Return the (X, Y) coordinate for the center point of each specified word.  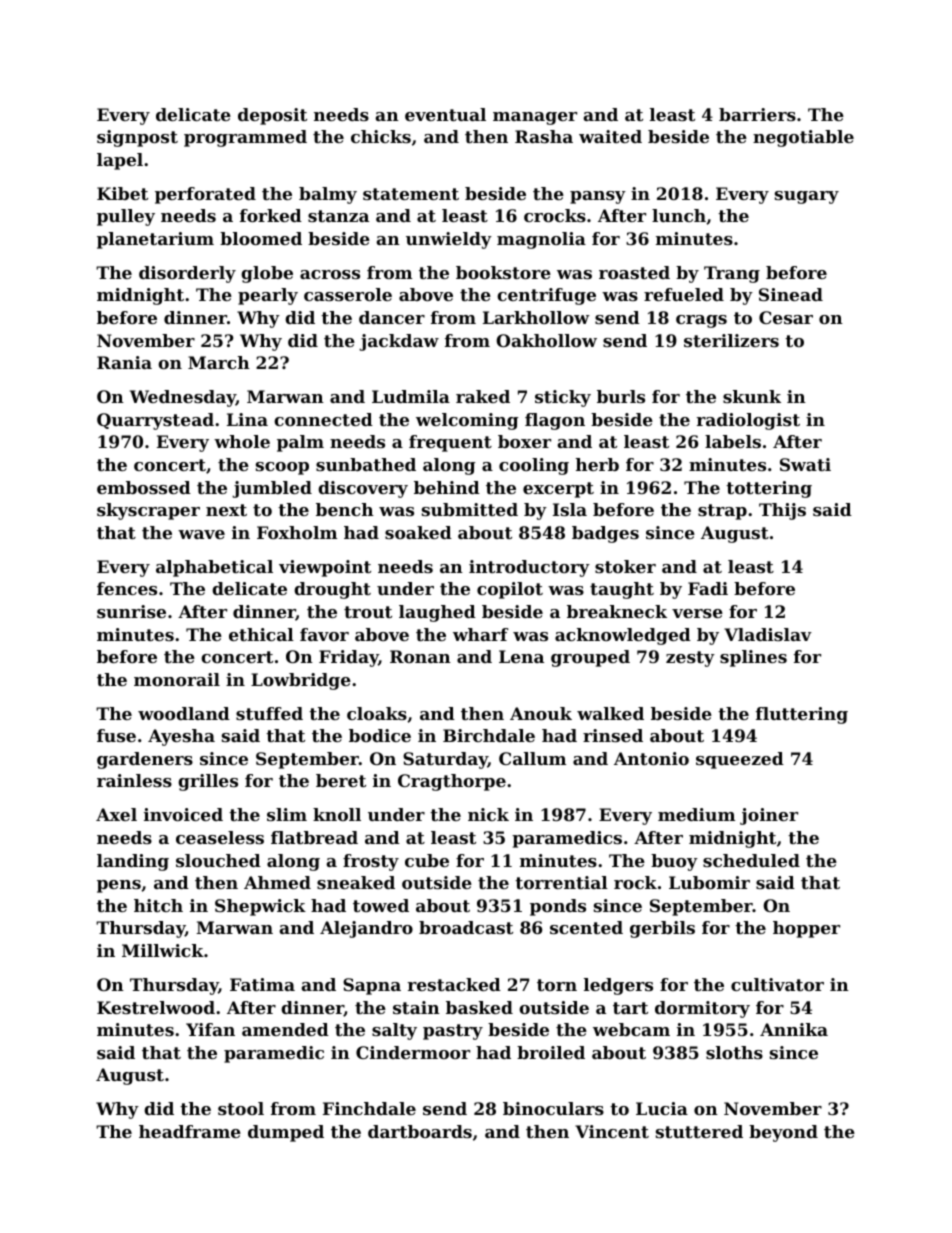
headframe (190, 1131)
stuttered (699, 1131)
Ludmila (411, 396)
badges (605, 534)
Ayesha (181, 737)
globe (267, 274)
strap (722, 512)
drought (332, 590)
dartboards (420, 1131)
